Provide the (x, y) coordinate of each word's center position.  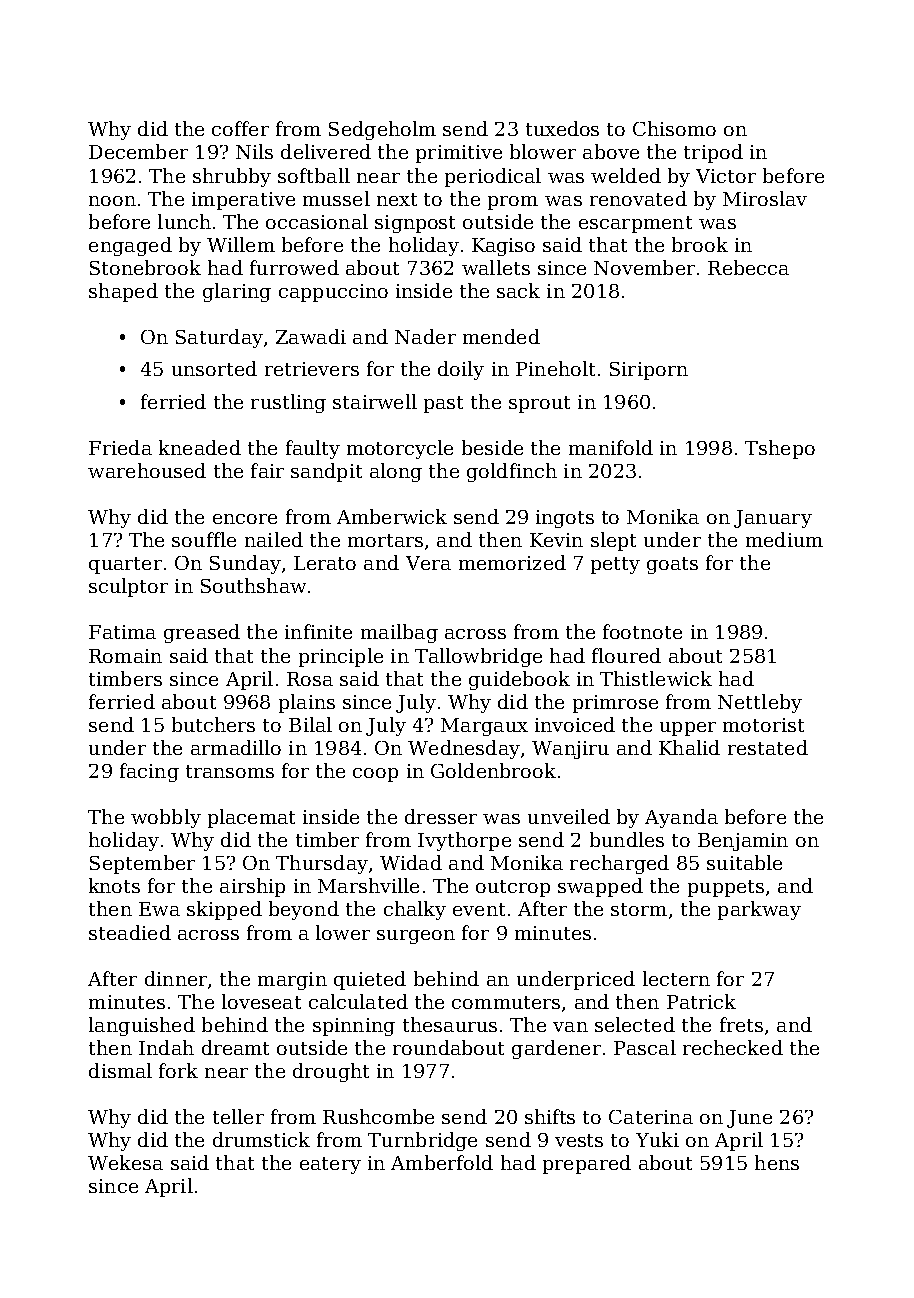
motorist (763, 725)
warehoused (147, 470)
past (443, 404)
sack (518, 290)
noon (112, 201)
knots (114, 885)
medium (784, 539)
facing (149, 772)
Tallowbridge (478, 657)
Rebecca (748, 267)
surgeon (416, 937)
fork (178, 1070)
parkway (759, 910)
